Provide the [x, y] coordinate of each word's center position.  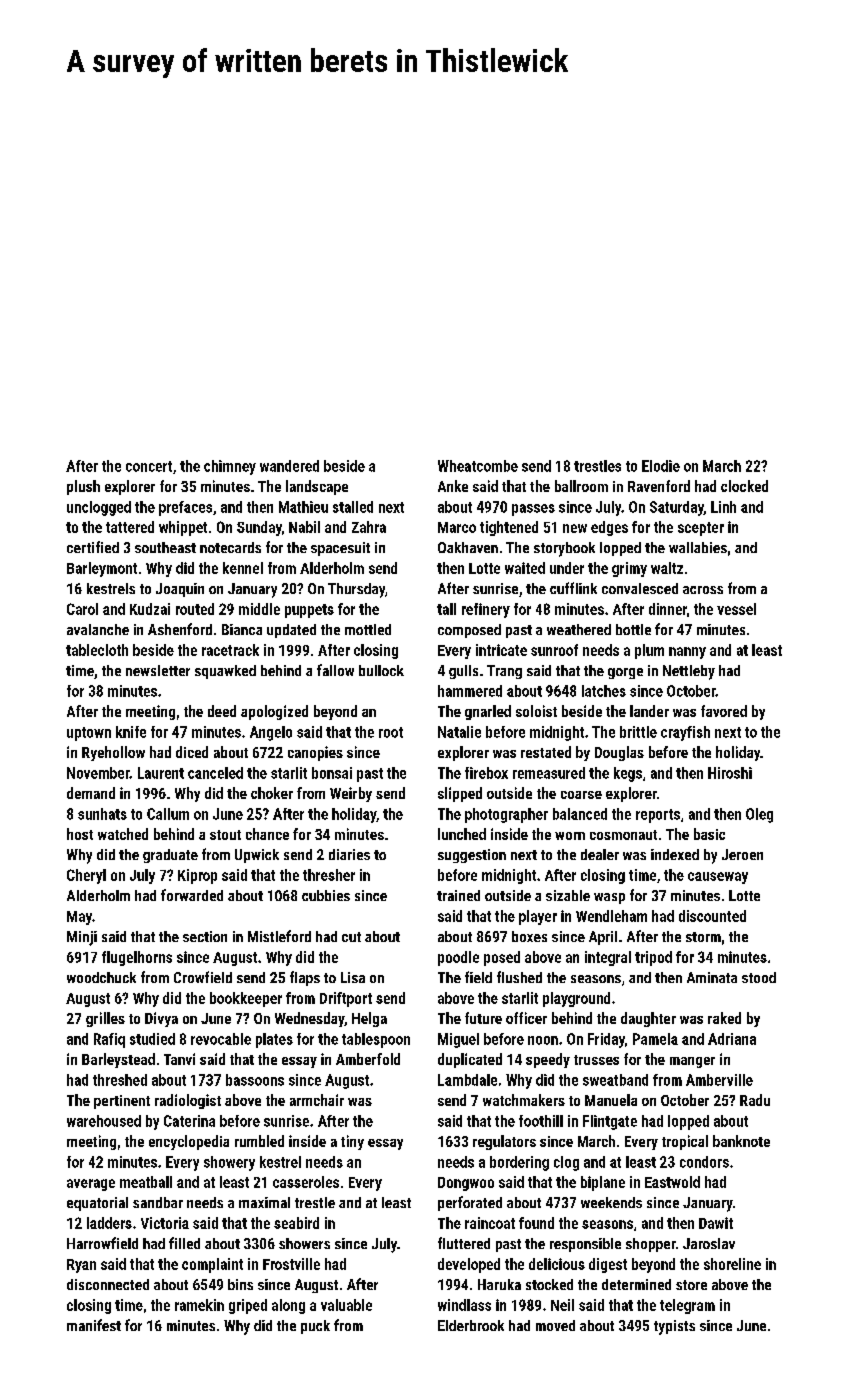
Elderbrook [471, 1325]
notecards [230, 547]
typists [674, 1327]
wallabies [698, 547]
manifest [94, 1325]
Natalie [459, 732]
